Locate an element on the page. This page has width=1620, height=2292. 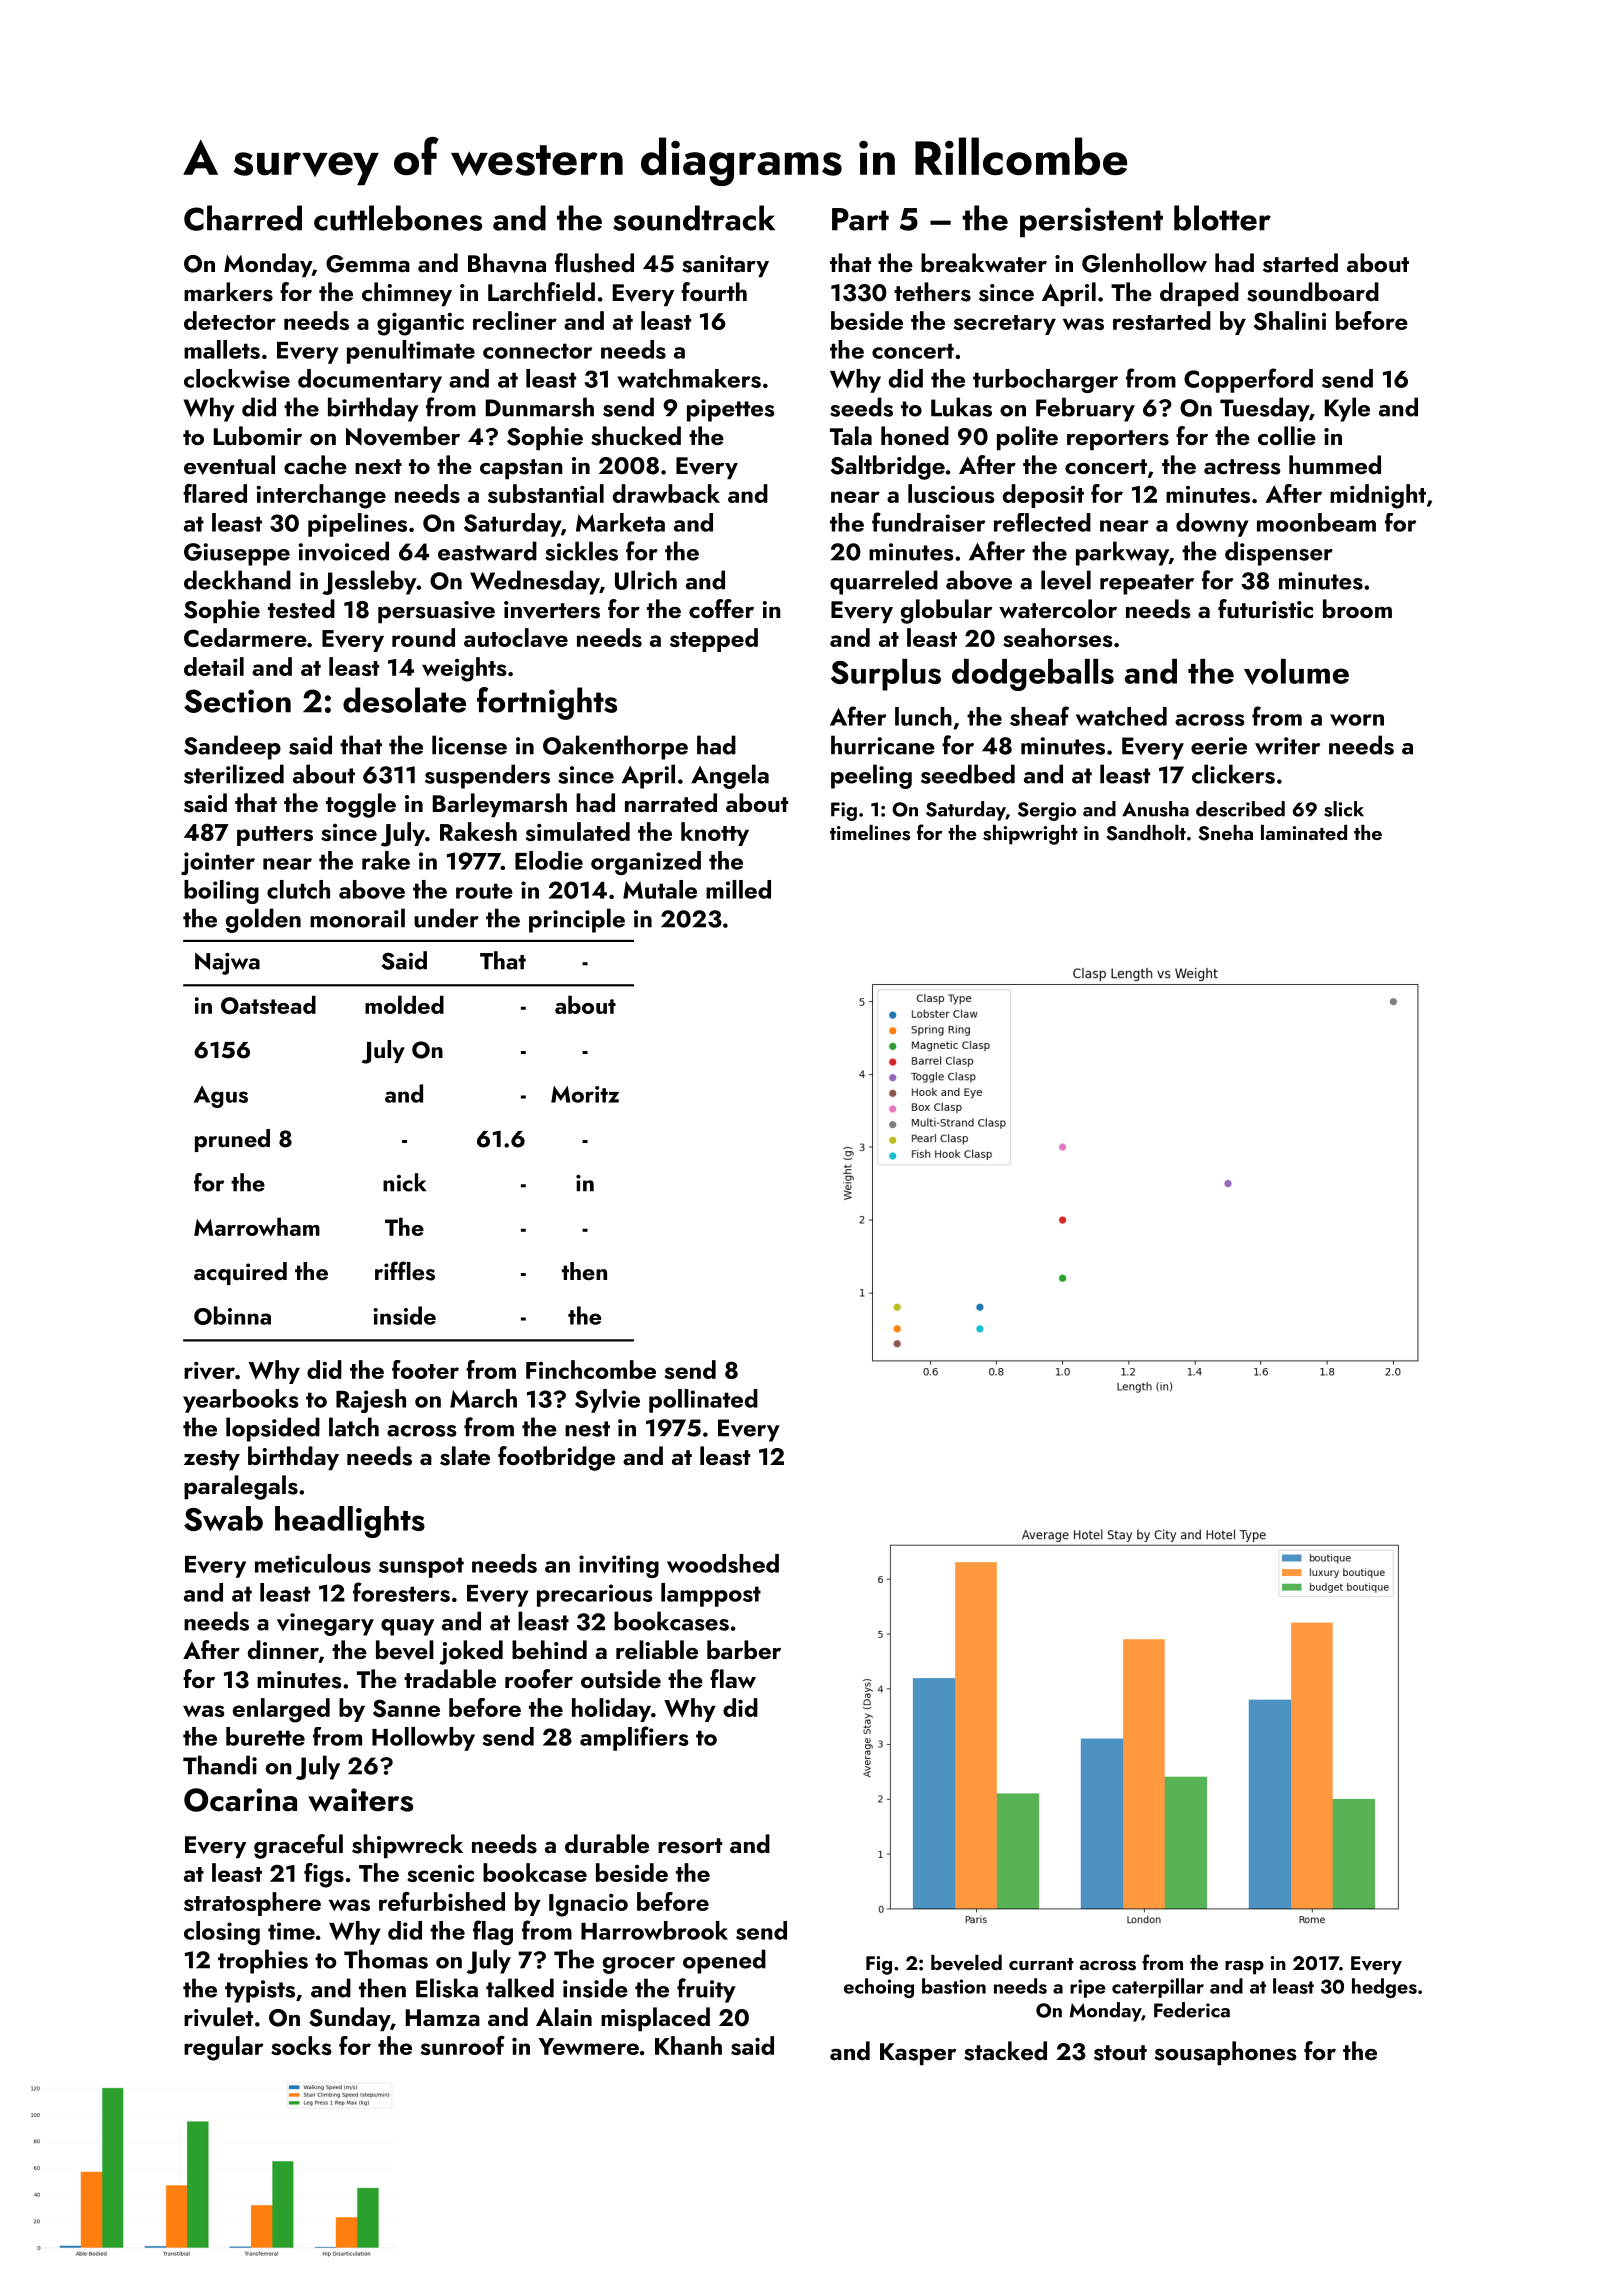
scenic is located at coordinates (440, 1873).
